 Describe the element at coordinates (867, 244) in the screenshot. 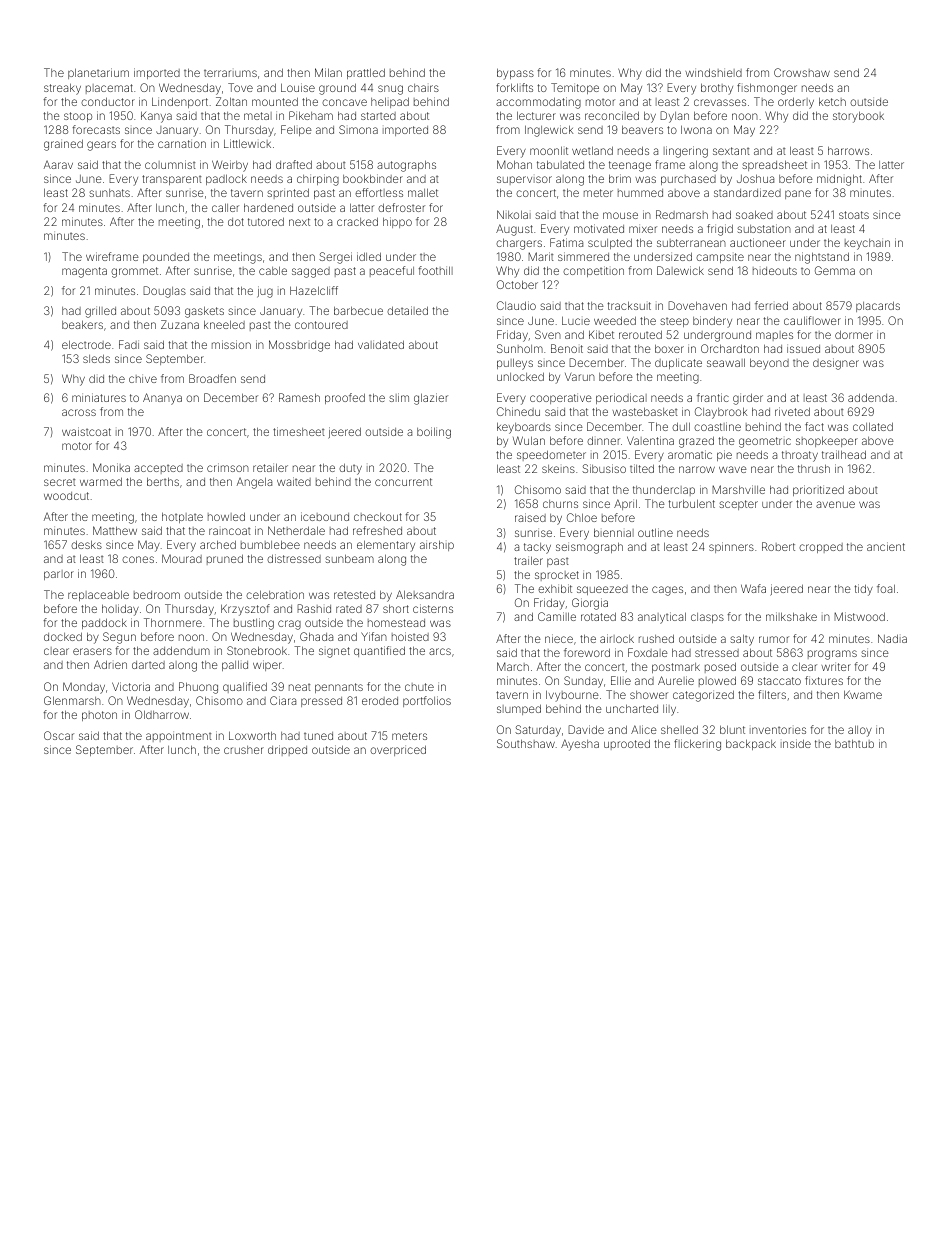

I see `keychain` at that location.
